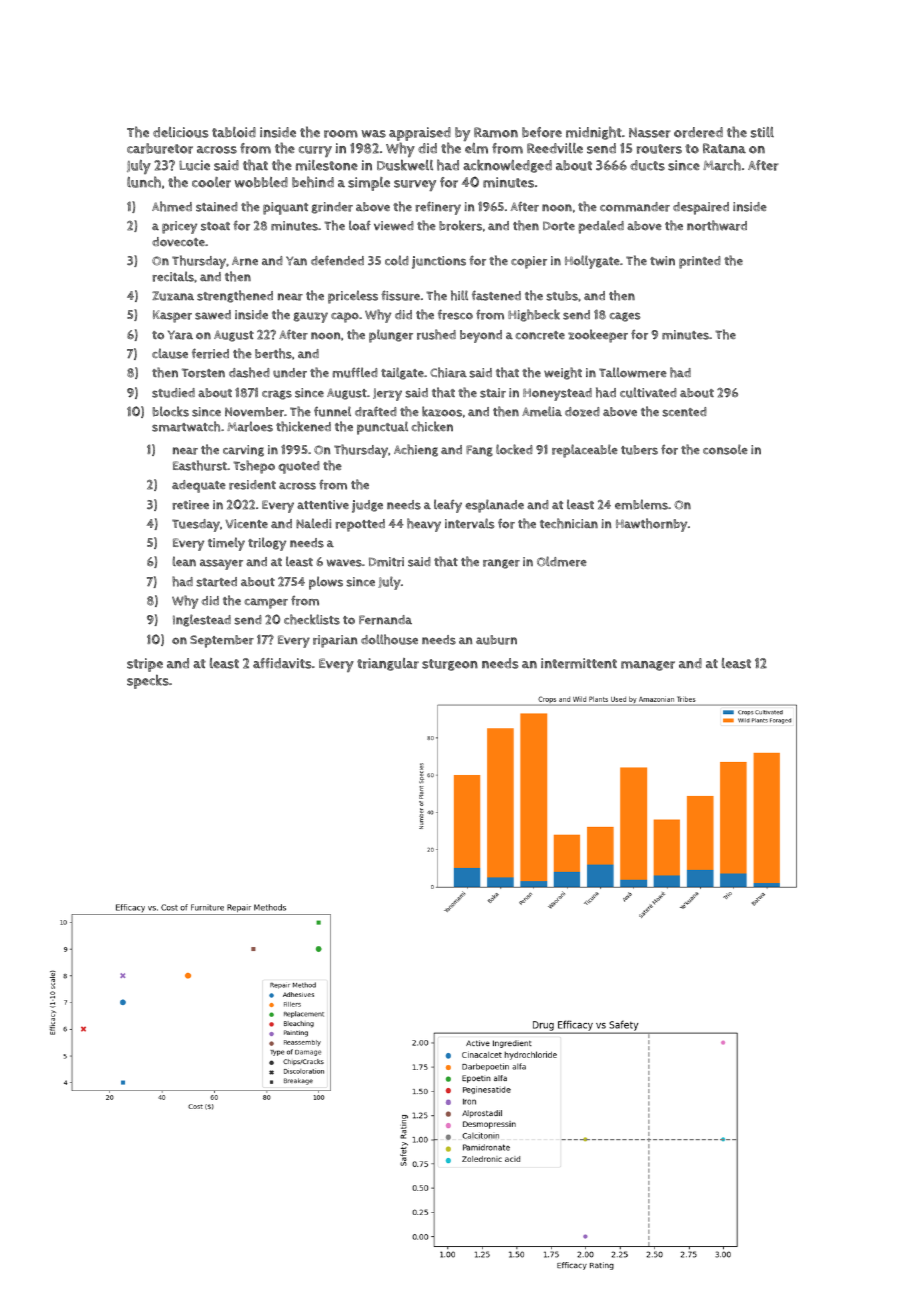 The height and width of the screenshot is (1316, 908). Describe the element at coordinates (717, 225) in the screenshot. I see `northward` at that location.
